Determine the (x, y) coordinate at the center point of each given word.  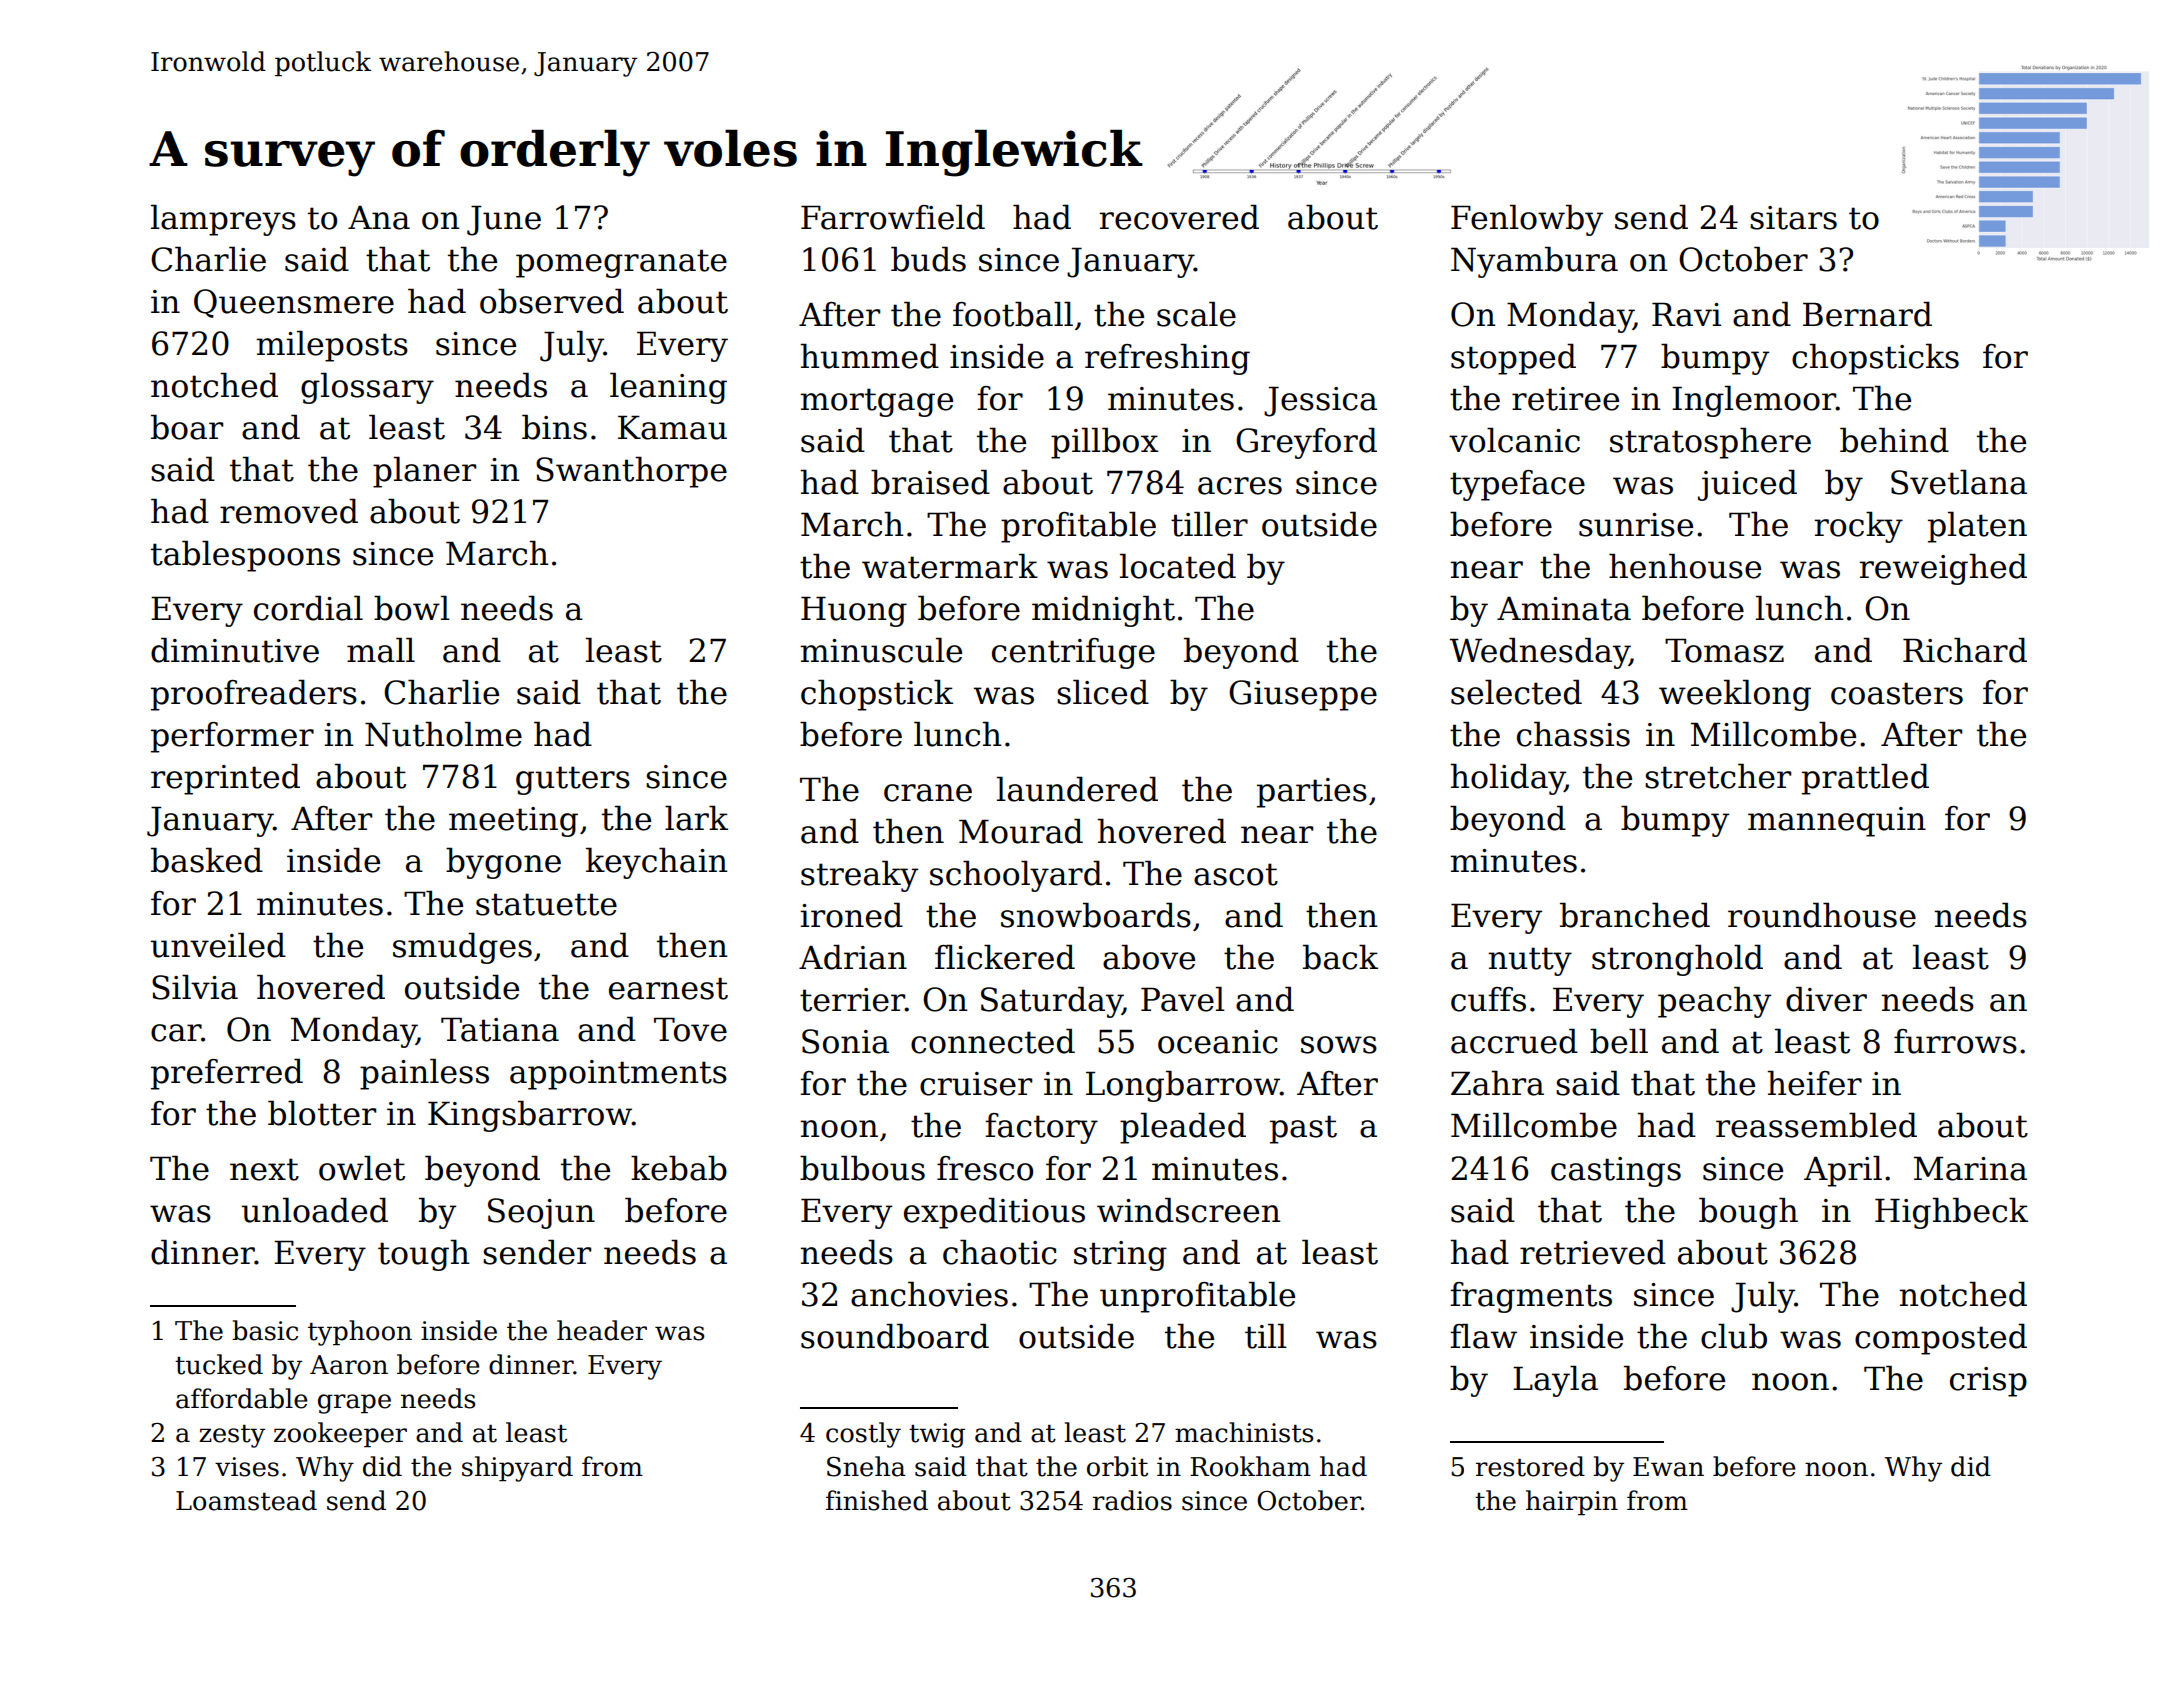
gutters (573, 780)
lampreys (223, 220)
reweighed (1943, 569)
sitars (1793, 218)
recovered (1179, 217)
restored (1530, 1466)
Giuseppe (1303, 695)
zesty (232, 1436)
